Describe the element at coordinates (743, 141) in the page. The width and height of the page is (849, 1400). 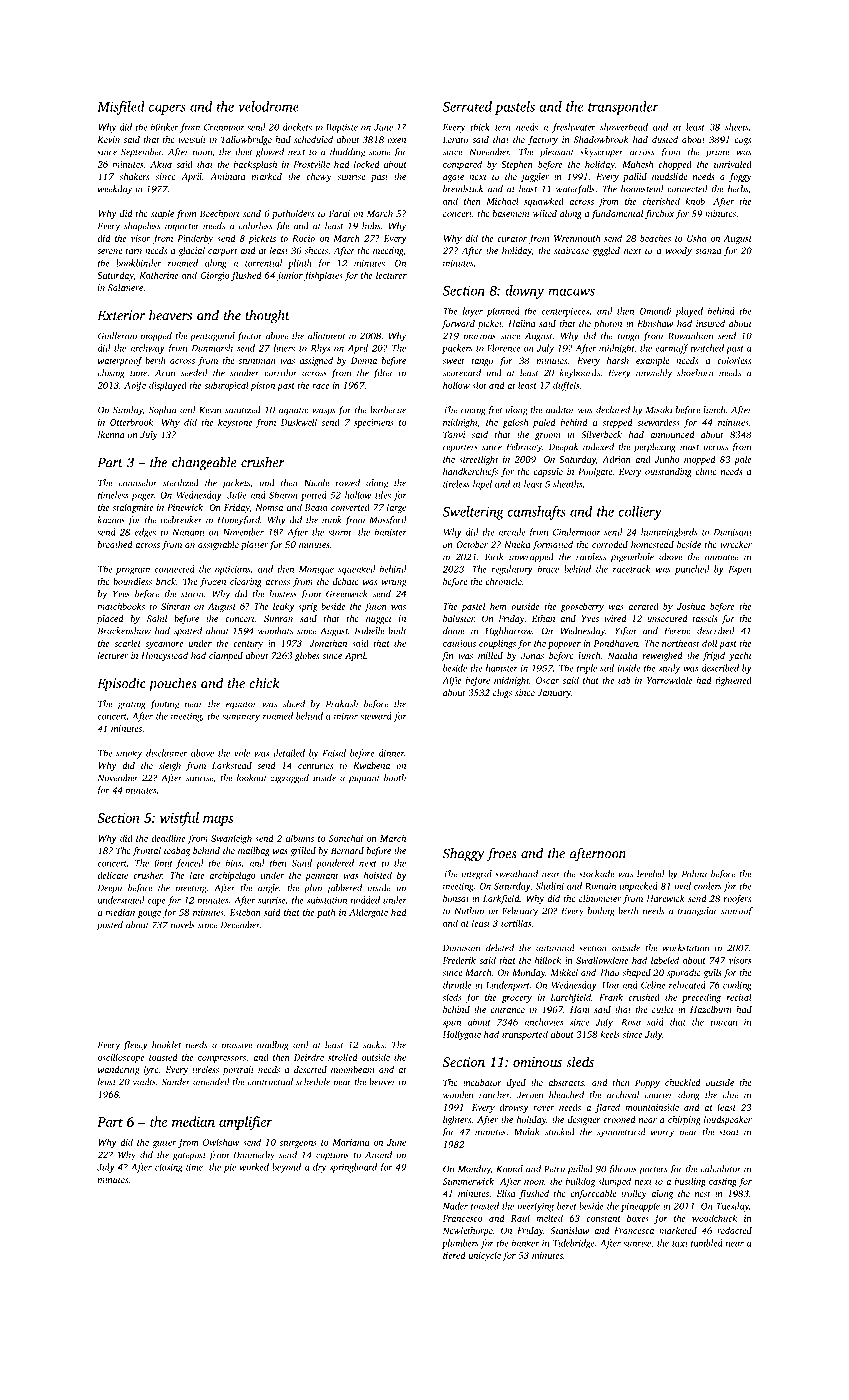
I see `cogs` at that location.
